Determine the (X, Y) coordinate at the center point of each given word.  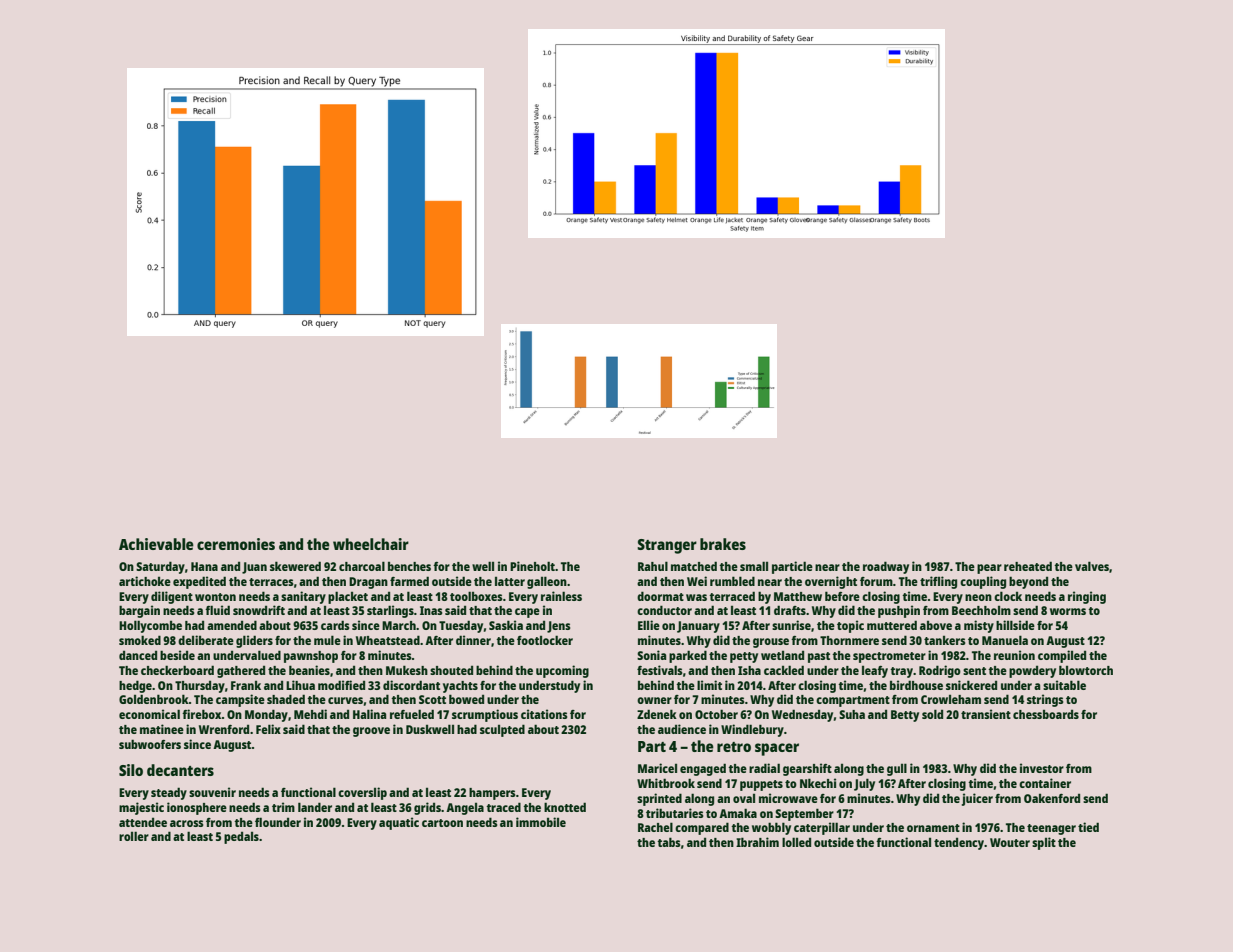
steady (169, 793)
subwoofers (150, 744)
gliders (254, 641)
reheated (1028, 566)
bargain (139, 611)
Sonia (651, 655)
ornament (933, 828)
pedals (241, 838)
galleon (547, 582)
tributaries (674, 813)
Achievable (156, 544)
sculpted (502, 730)
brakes (723, 544)
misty (979, 626)
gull (897, 769)
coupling (983, 582)
